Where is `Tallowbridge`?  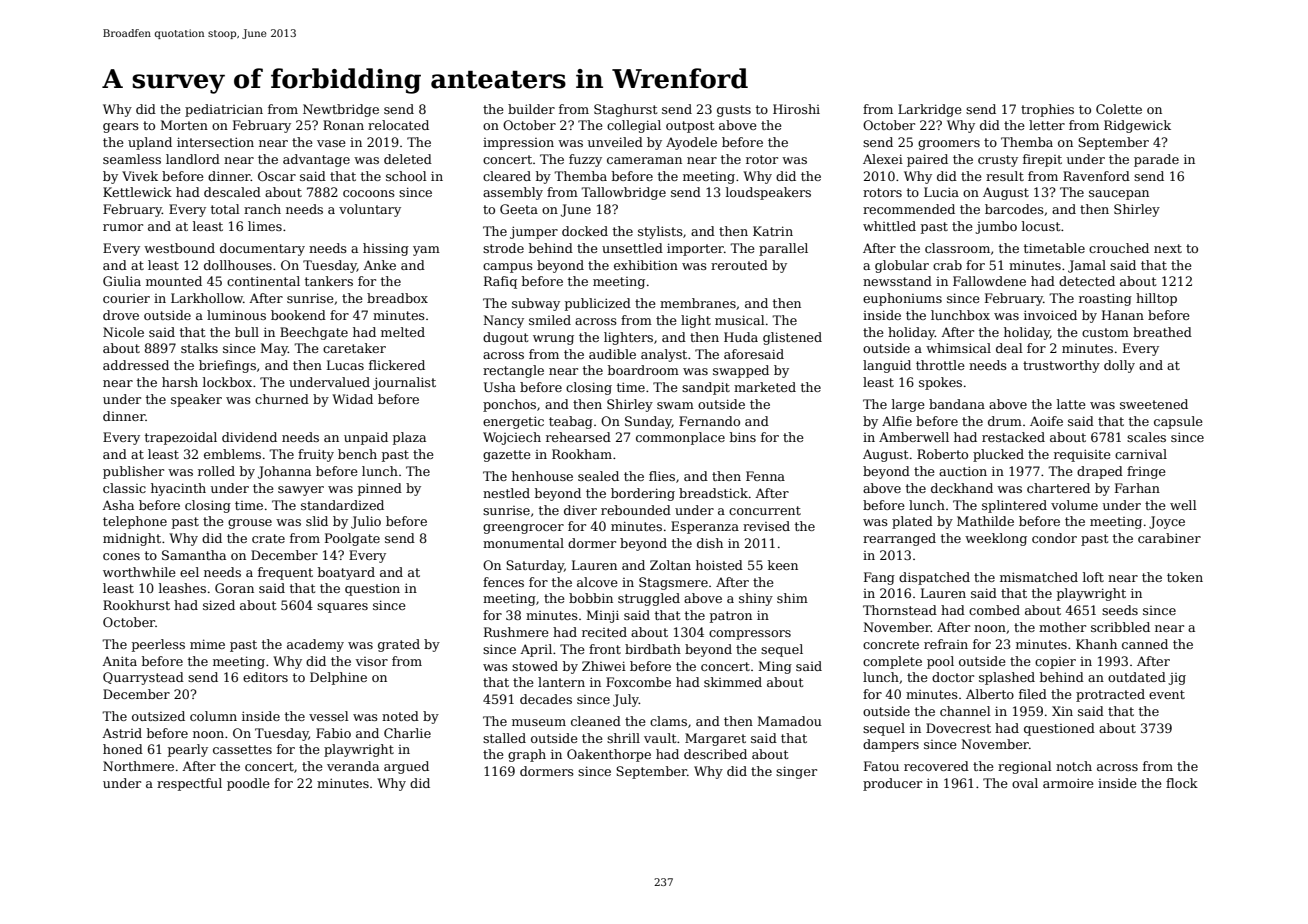 Tallowbridge is located at coordinates (623, 193).
